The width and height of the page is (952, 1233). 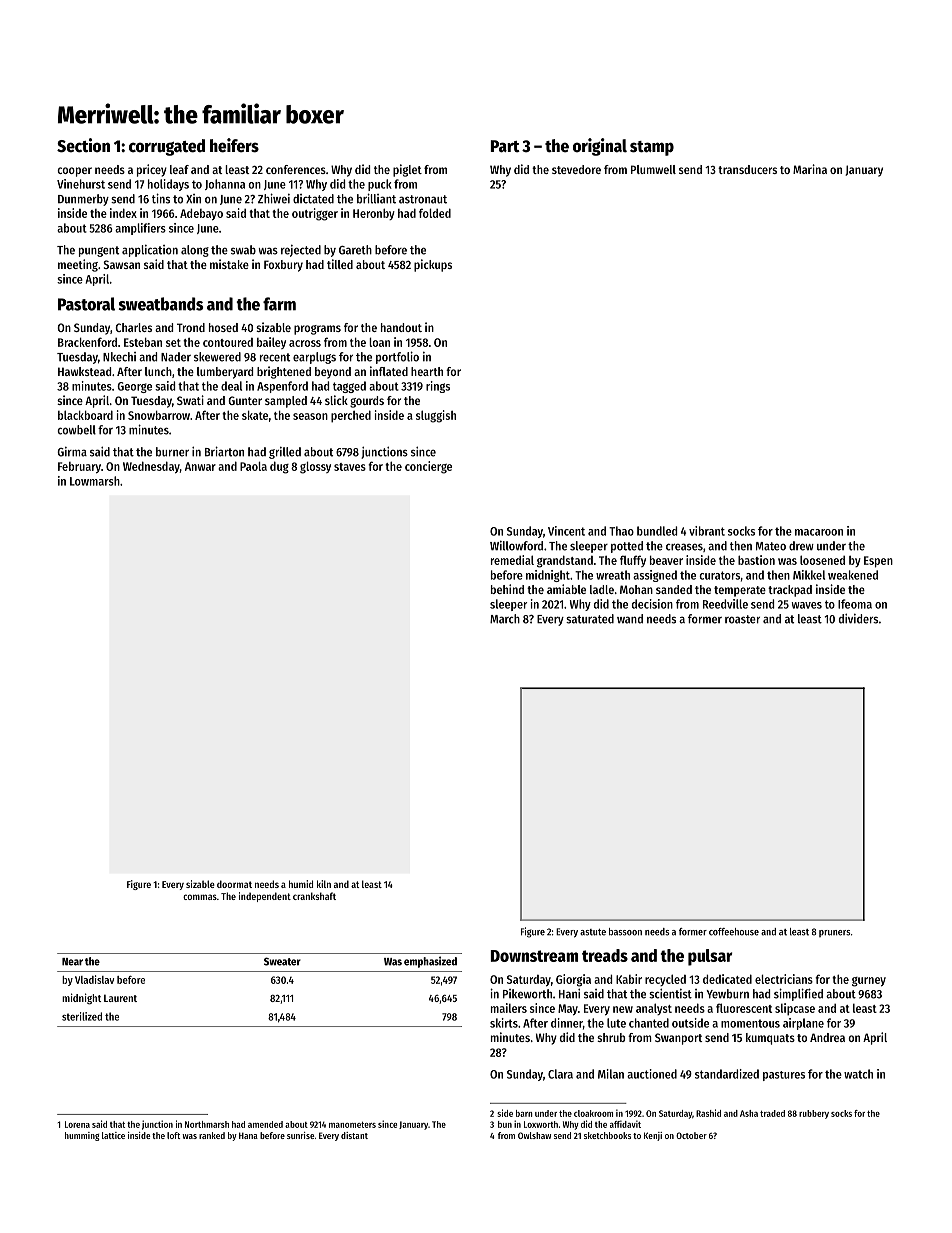 I want to click on amended, so click(x=265, y=1124).
